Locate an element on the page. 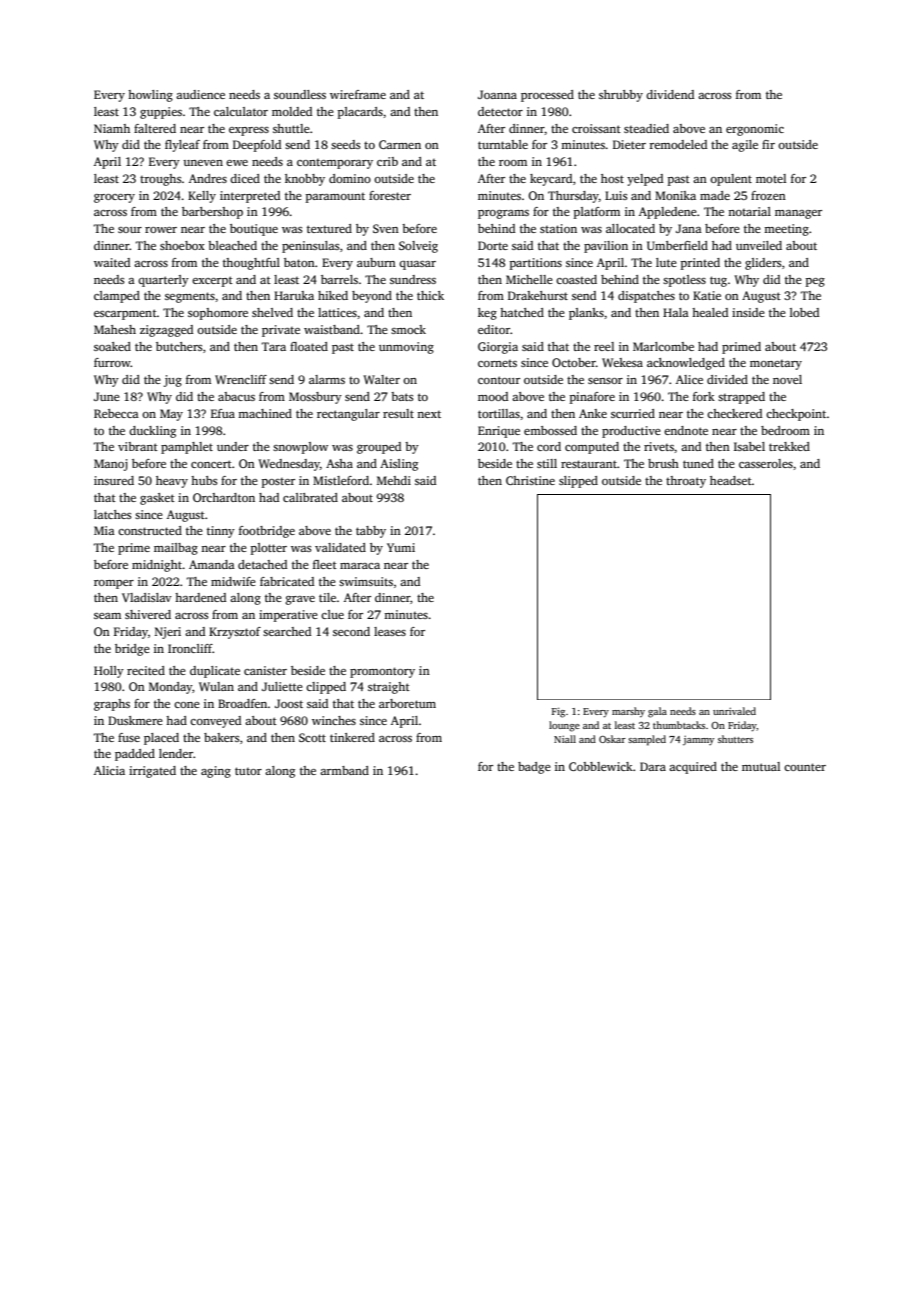 The height and width of the image is (1308, 924). processed is located at coordinates (547, 96).
